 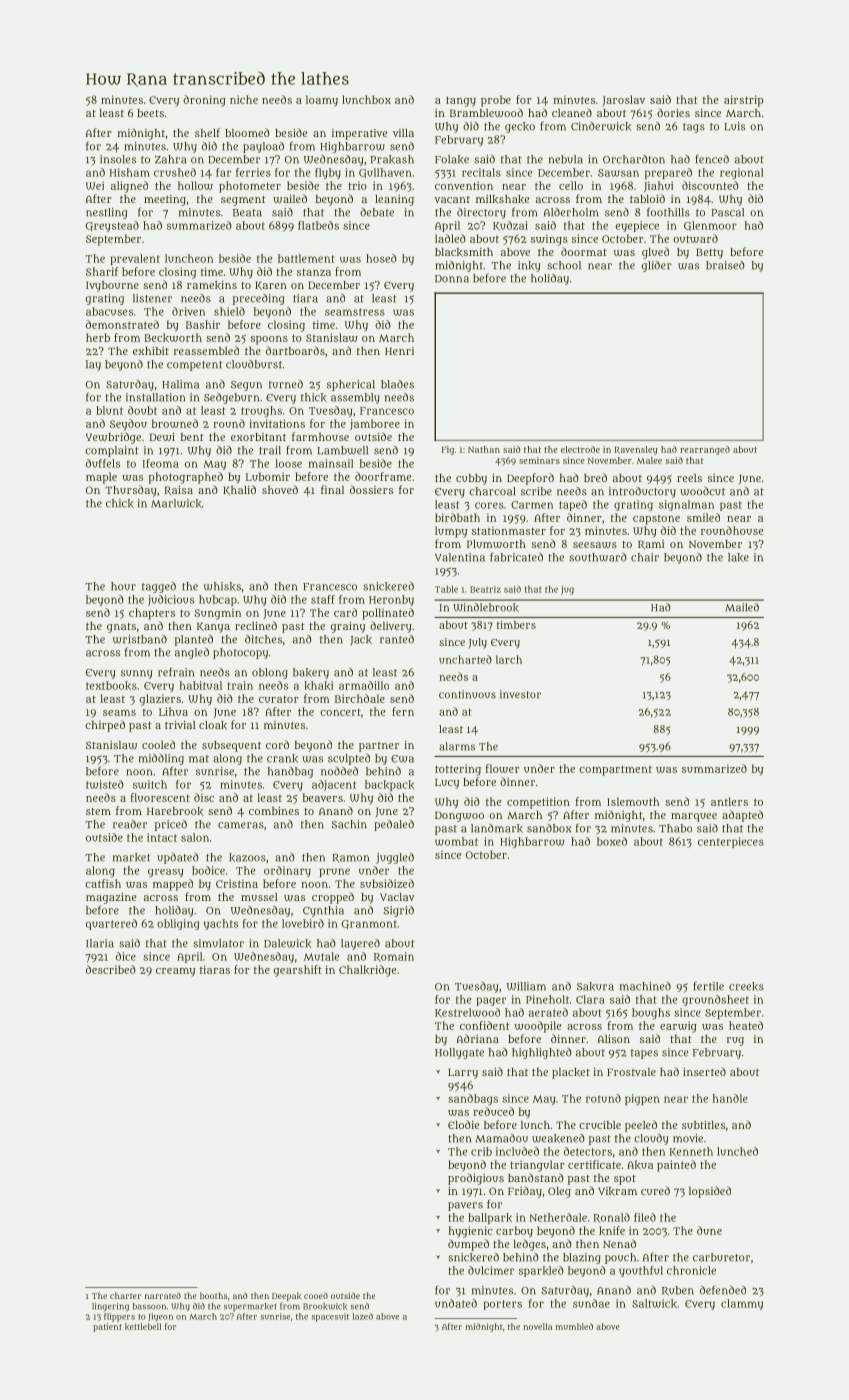 What do you see at coordinates (636, 450) in the image?
I see `Ravensley` at bounding box center [636, 450].
